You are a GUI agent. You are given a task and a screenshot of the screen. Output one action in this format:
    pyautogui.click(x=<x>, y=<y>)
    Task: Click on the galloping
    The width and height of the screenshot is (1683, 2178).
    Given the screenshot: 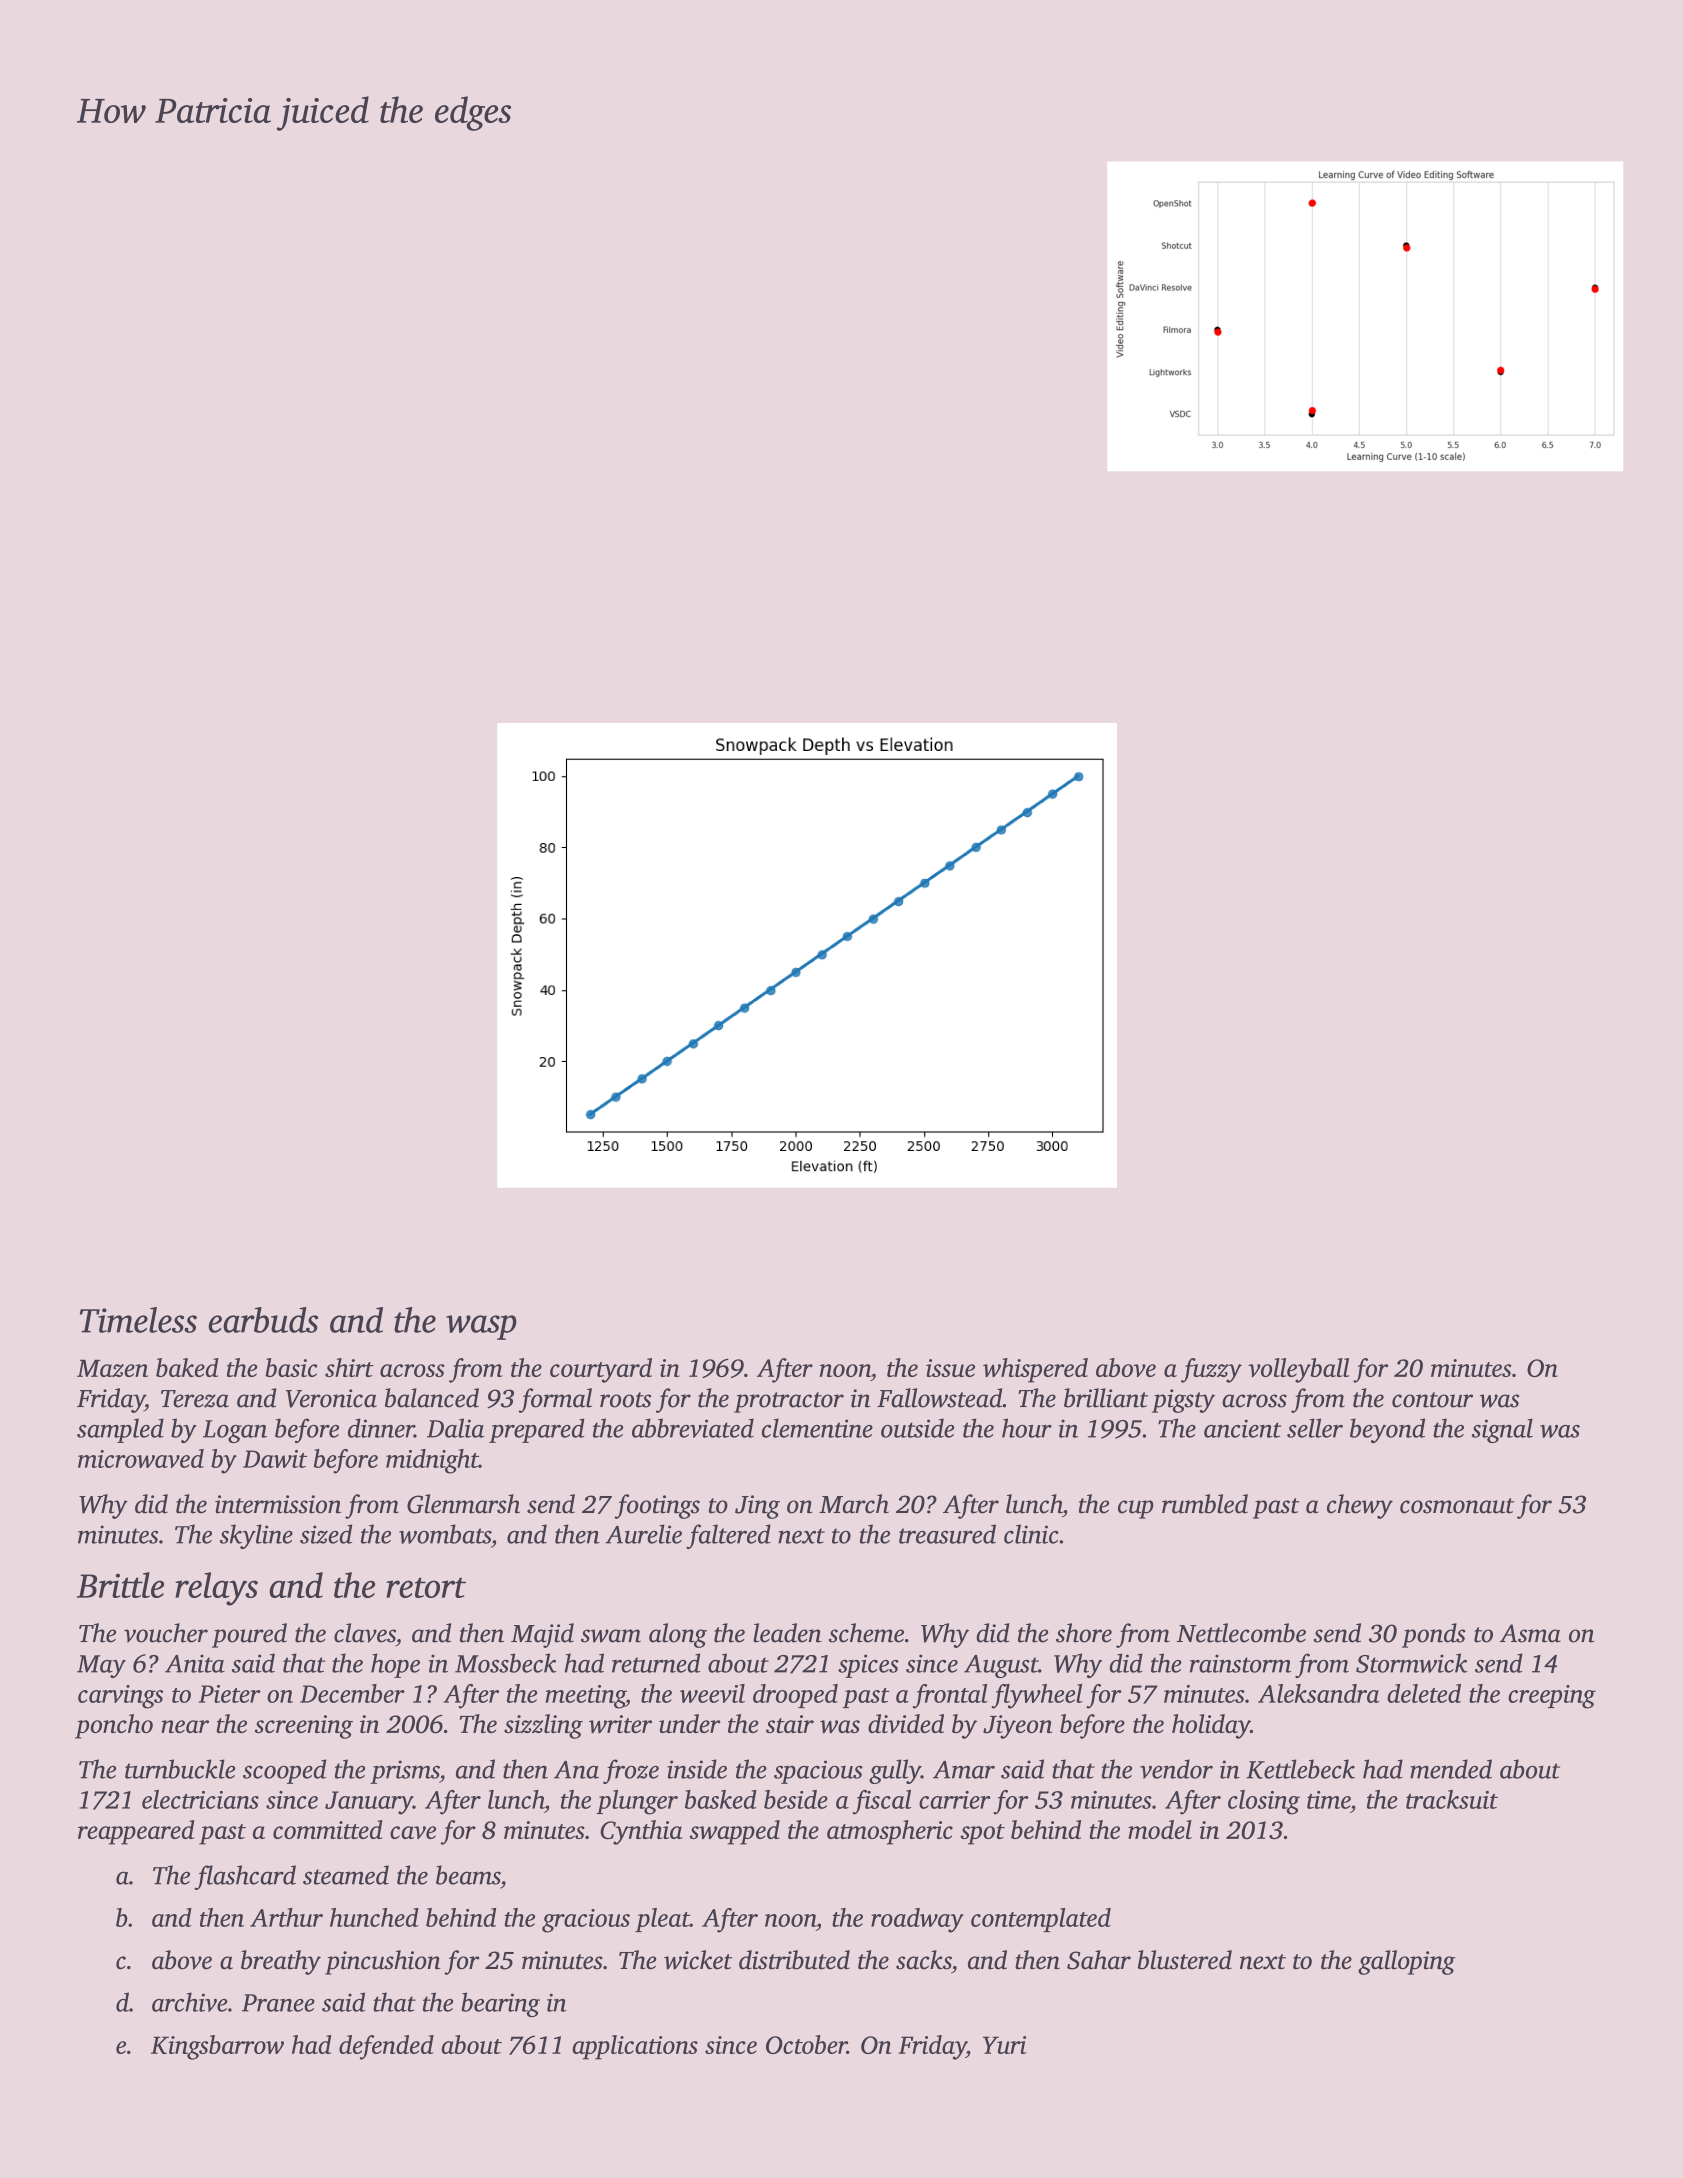 What is the action you would take?
    pyautogui.click(x=1406, y=1962)
